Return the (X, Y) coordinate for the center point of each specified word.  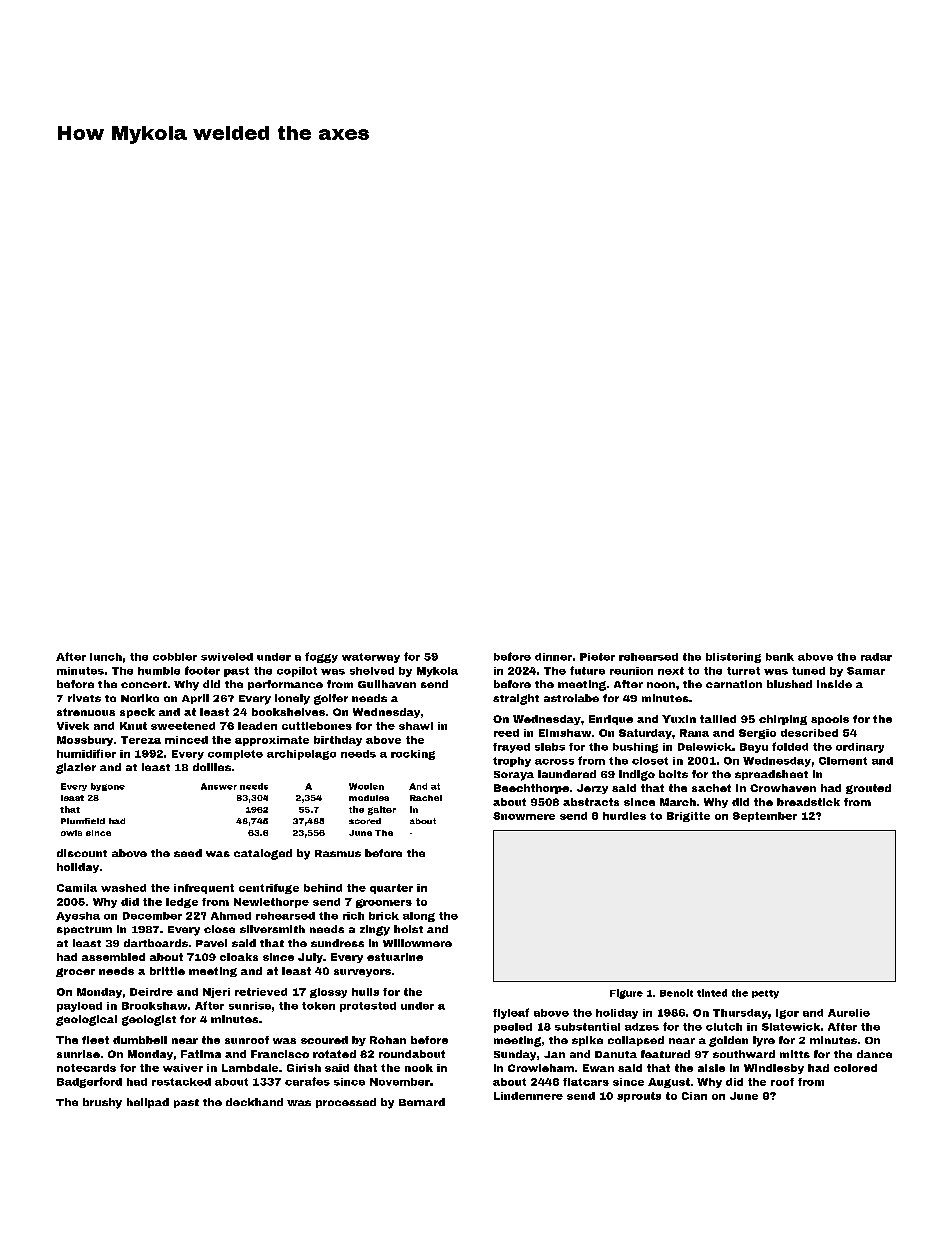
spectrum (84, 930)
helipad (148, 1103)
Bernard (422, 1102)
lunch (106, 657)
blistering (733, 658)
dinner (553, 657)
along (419, 917)
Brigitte (688, 817)
